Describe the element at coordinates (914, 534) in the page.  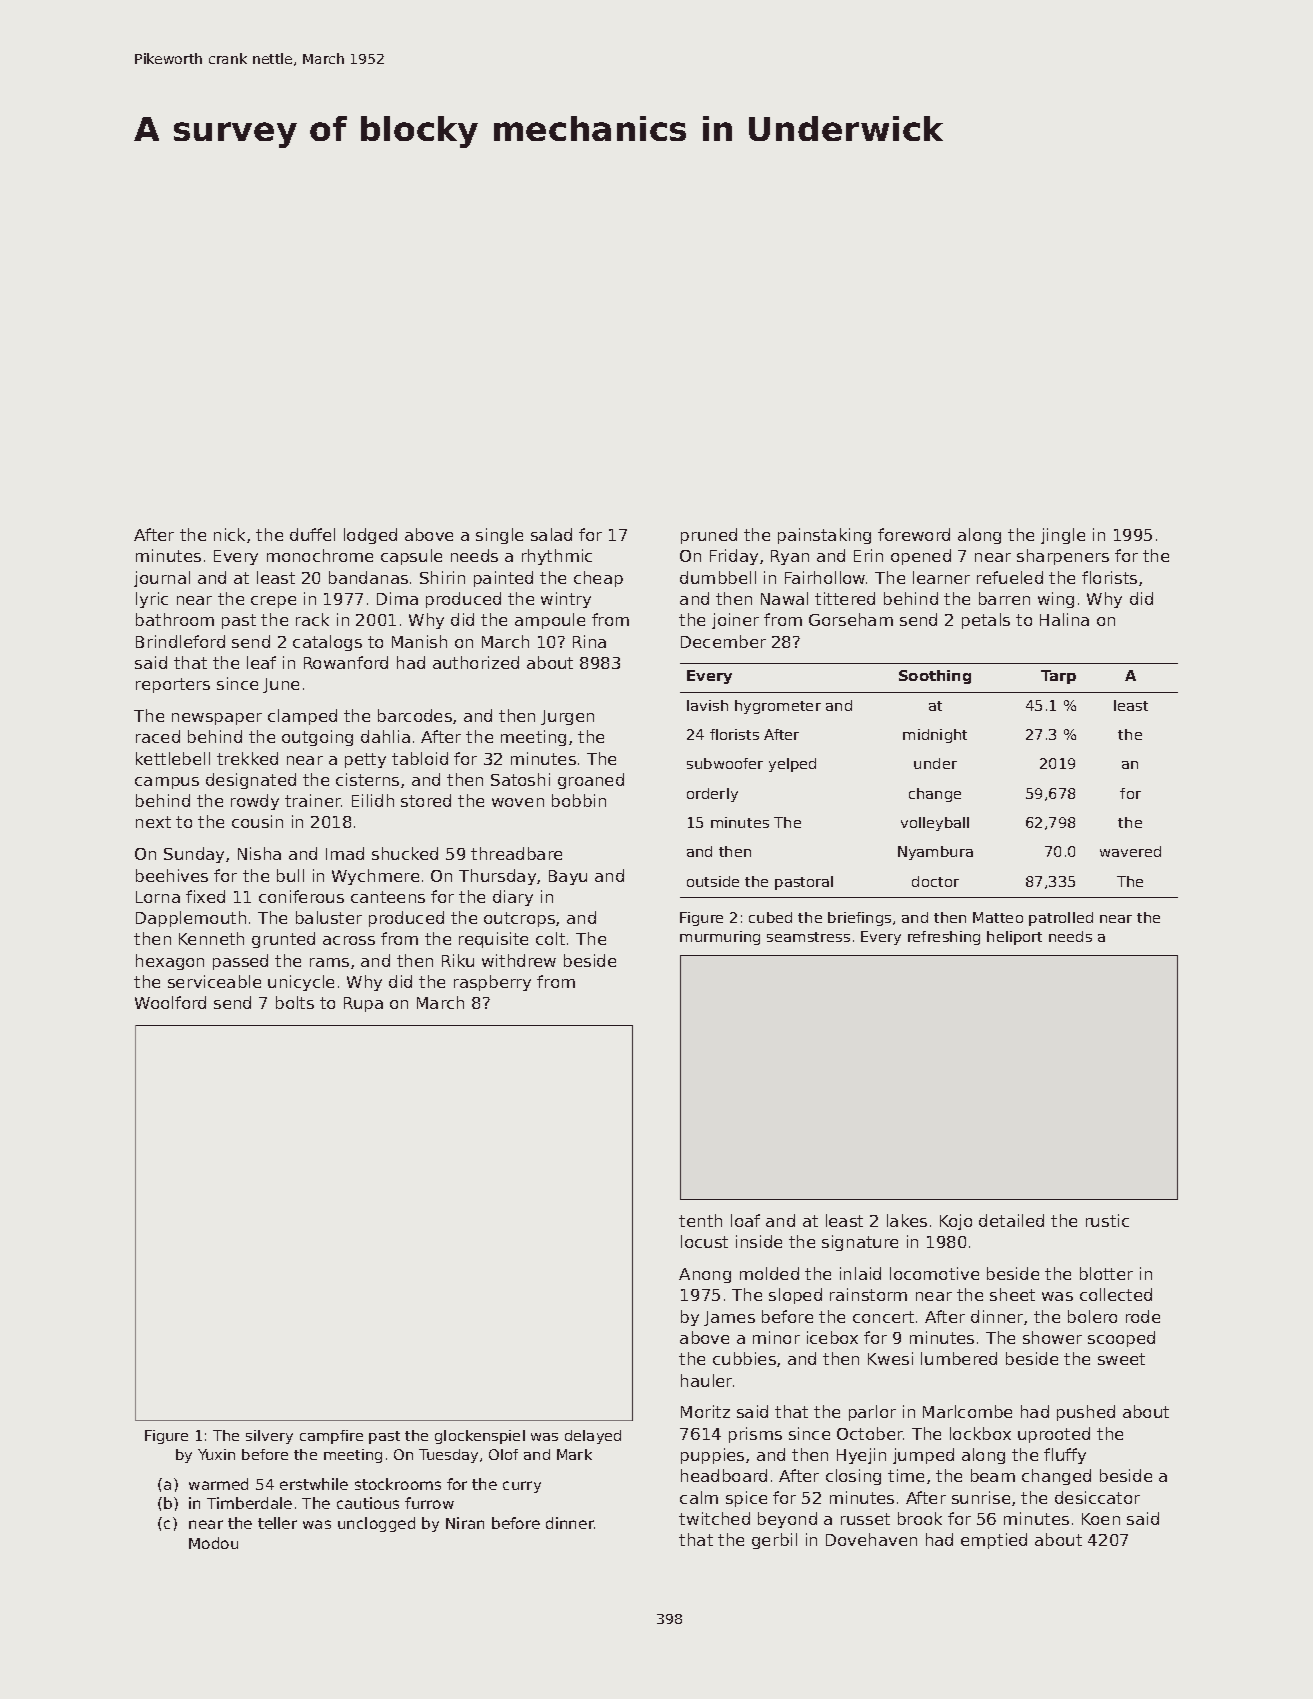
I see `foreword` at that location.
